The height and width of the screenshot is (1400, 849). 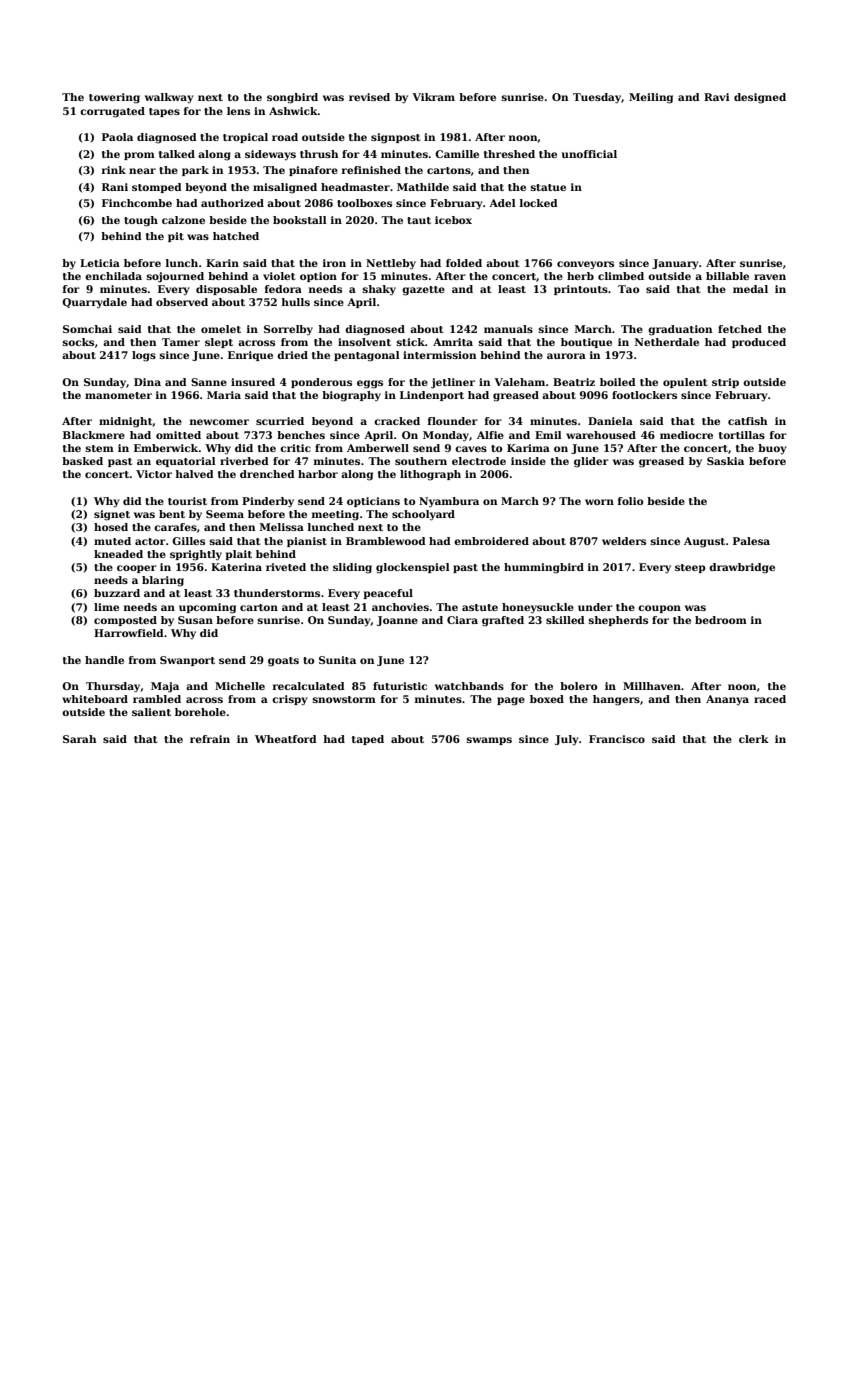 What do you see at coordinates (100, 263) in the screenshot?
I see `Leticia` at bounding box center [100, 263].
